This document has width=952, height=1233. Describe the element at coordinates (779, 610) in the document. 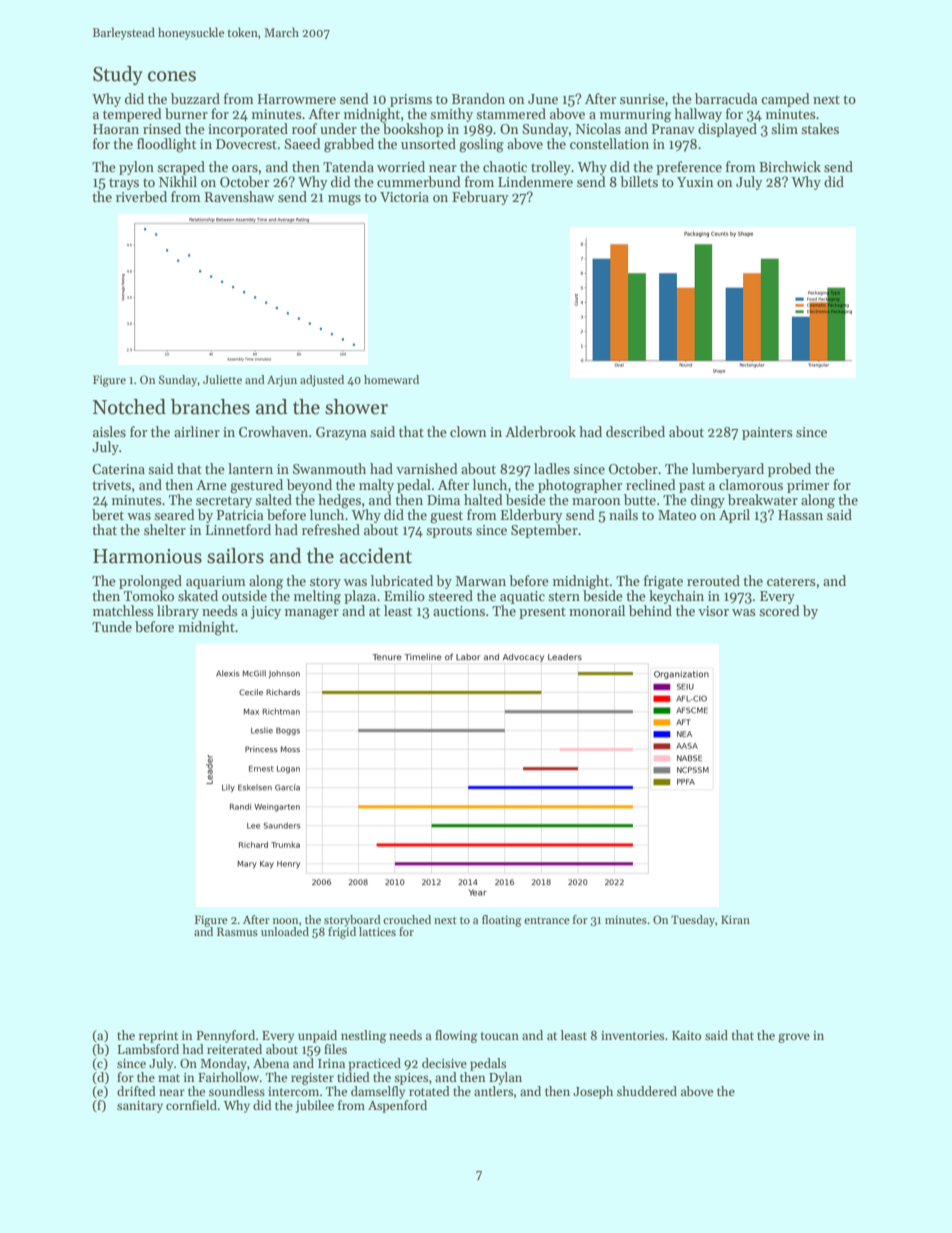

I see `scored` at that location.
